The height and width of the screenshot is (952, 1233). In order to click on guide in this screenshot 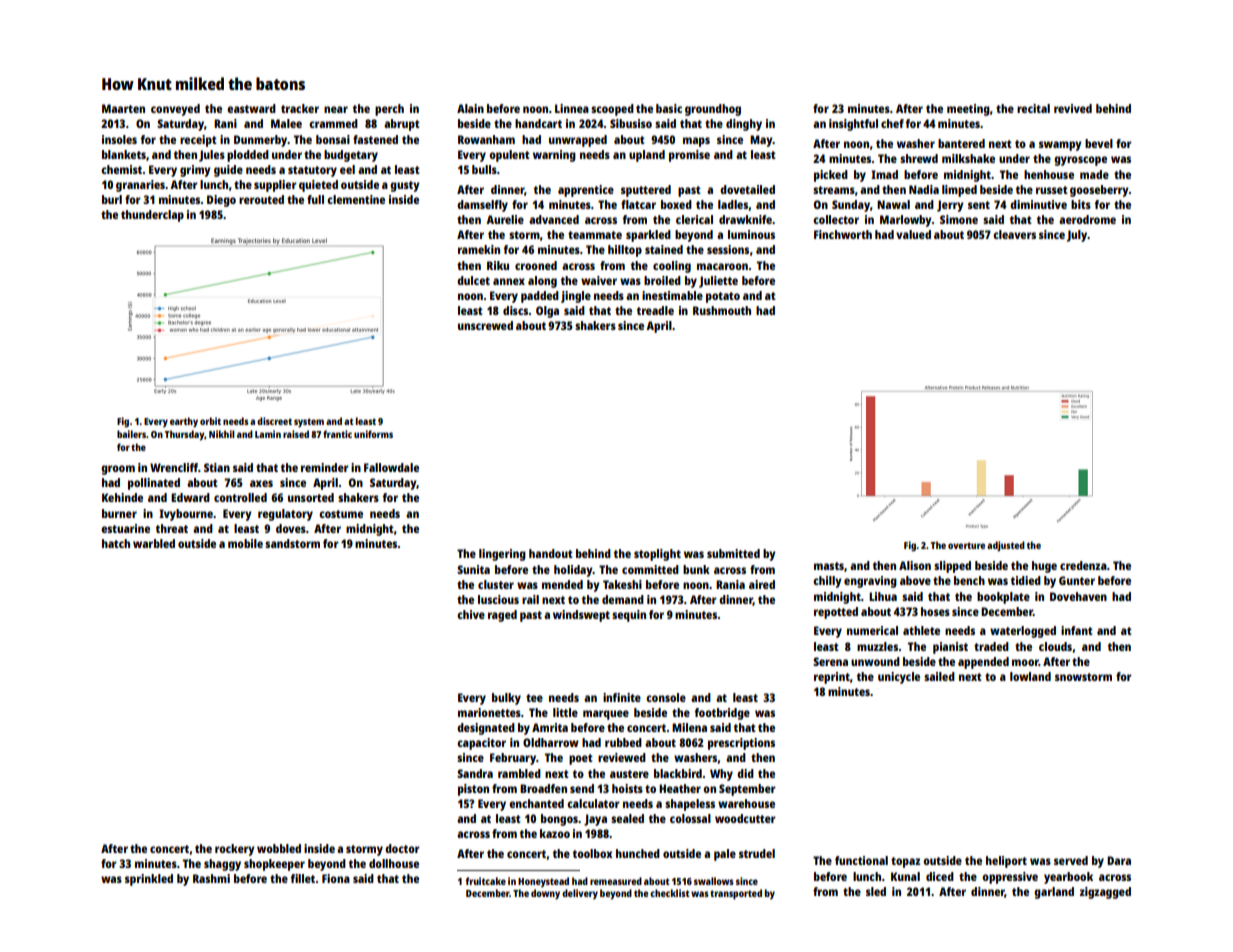, I will do `click(228, 171)`.
